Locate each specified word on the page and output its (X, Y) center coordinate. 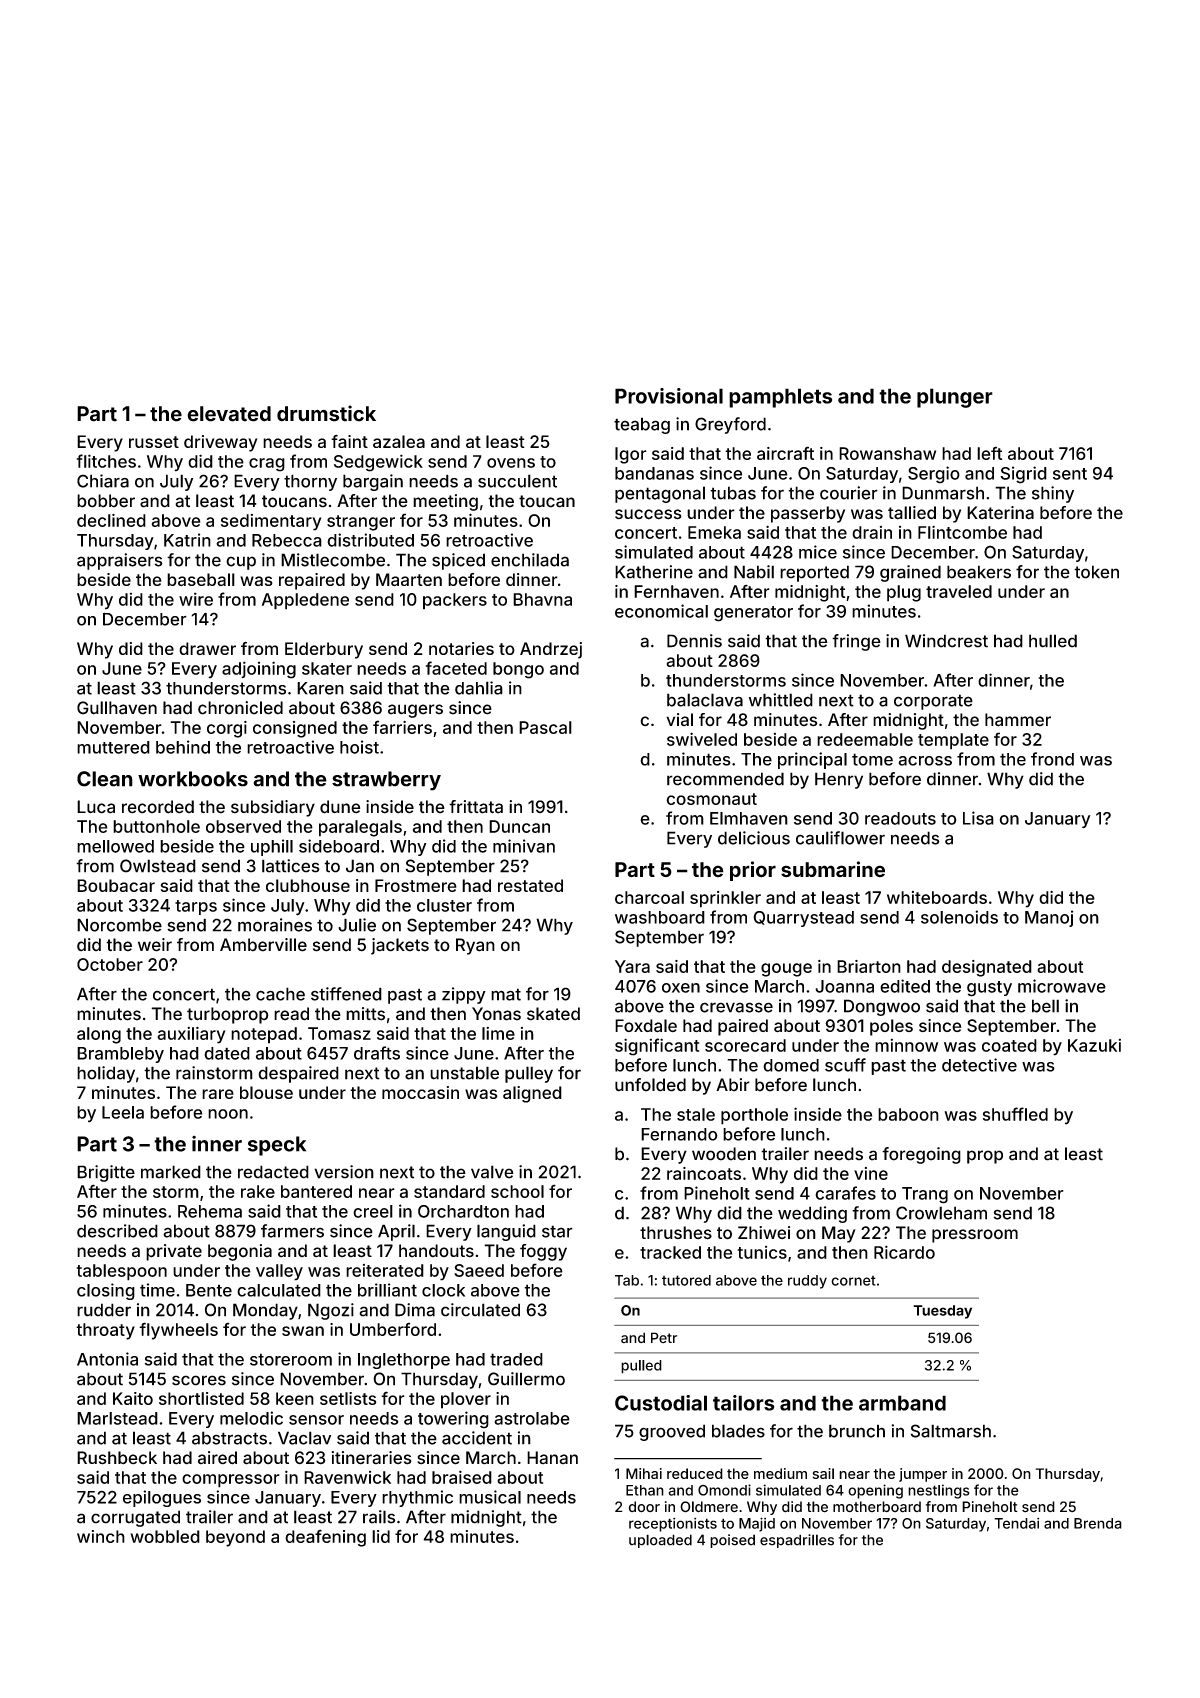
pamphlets (780, 398)
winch (101, 1536)
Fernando (679, 1134)
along (99, 1035)
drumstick (326, 413)
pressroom (975, 1236)
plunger (955, 398)
